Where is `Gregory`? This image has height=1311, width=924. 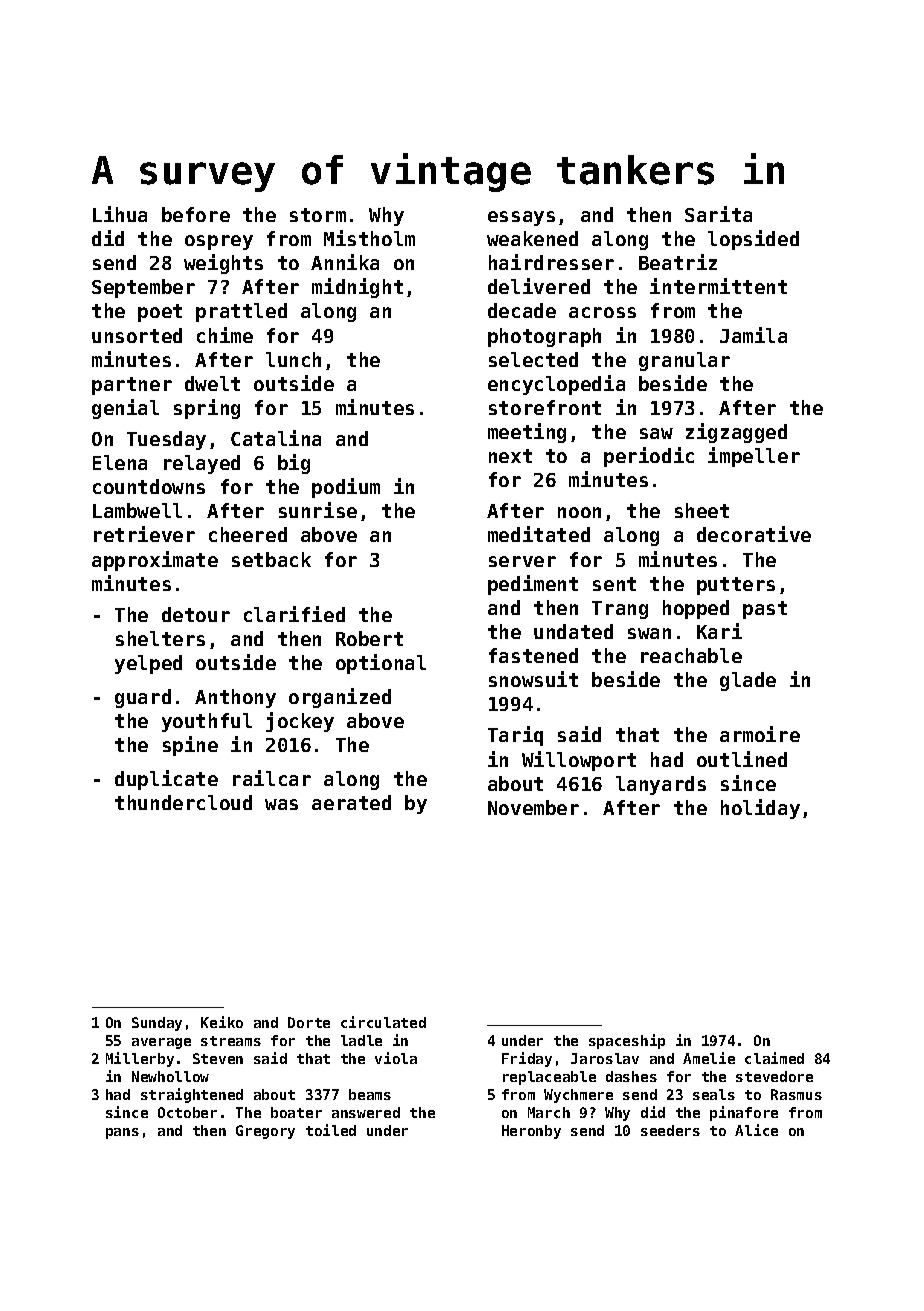 Gregory is located at coordinates (265, 1132).
